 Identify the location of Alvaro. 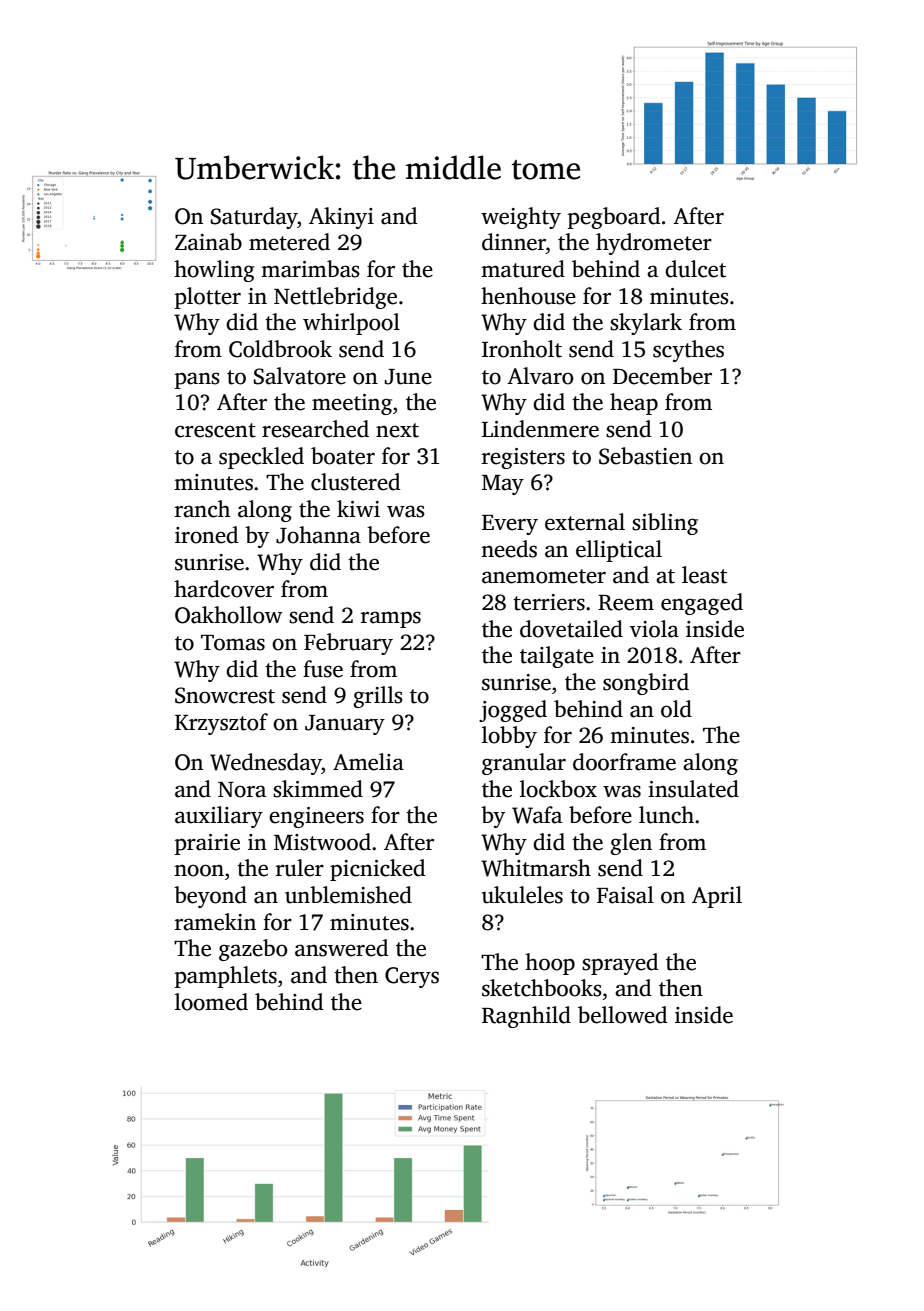
(540, 376).
